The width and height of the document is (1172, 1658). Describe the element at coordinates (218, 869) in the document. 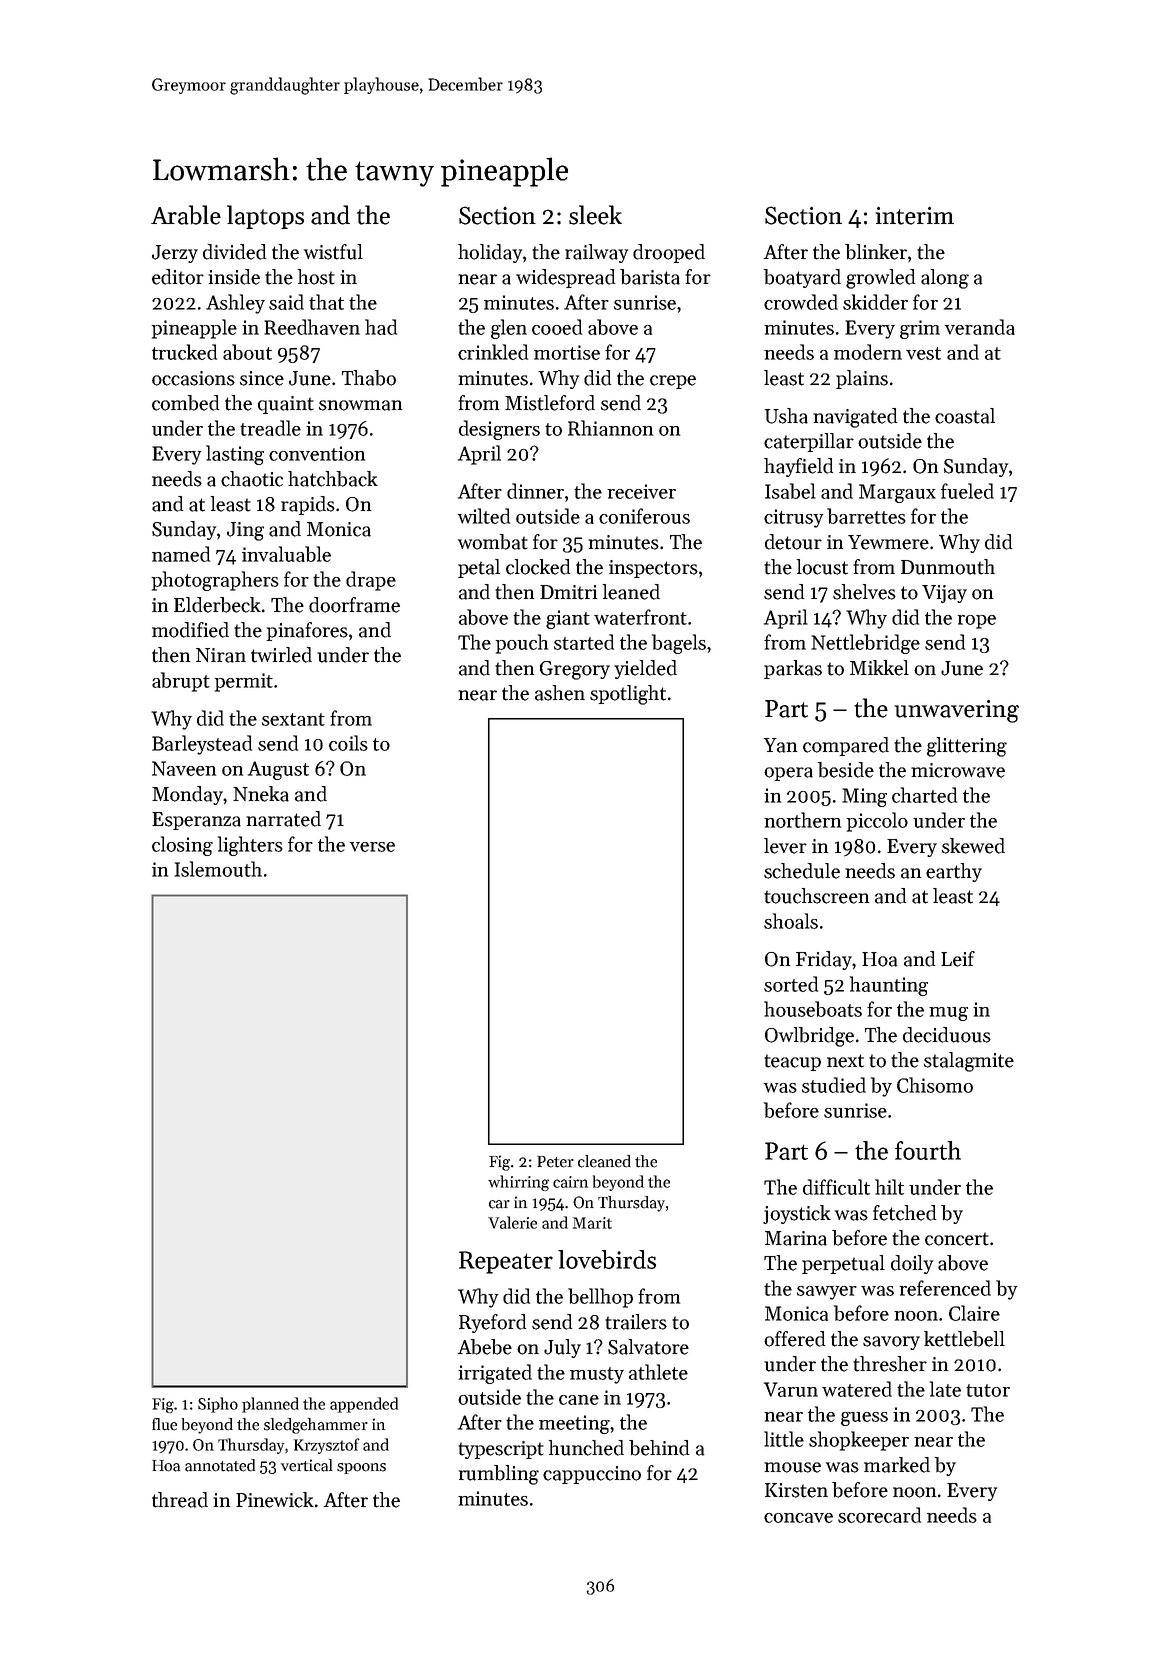

I see `Islemouth` at that location.
